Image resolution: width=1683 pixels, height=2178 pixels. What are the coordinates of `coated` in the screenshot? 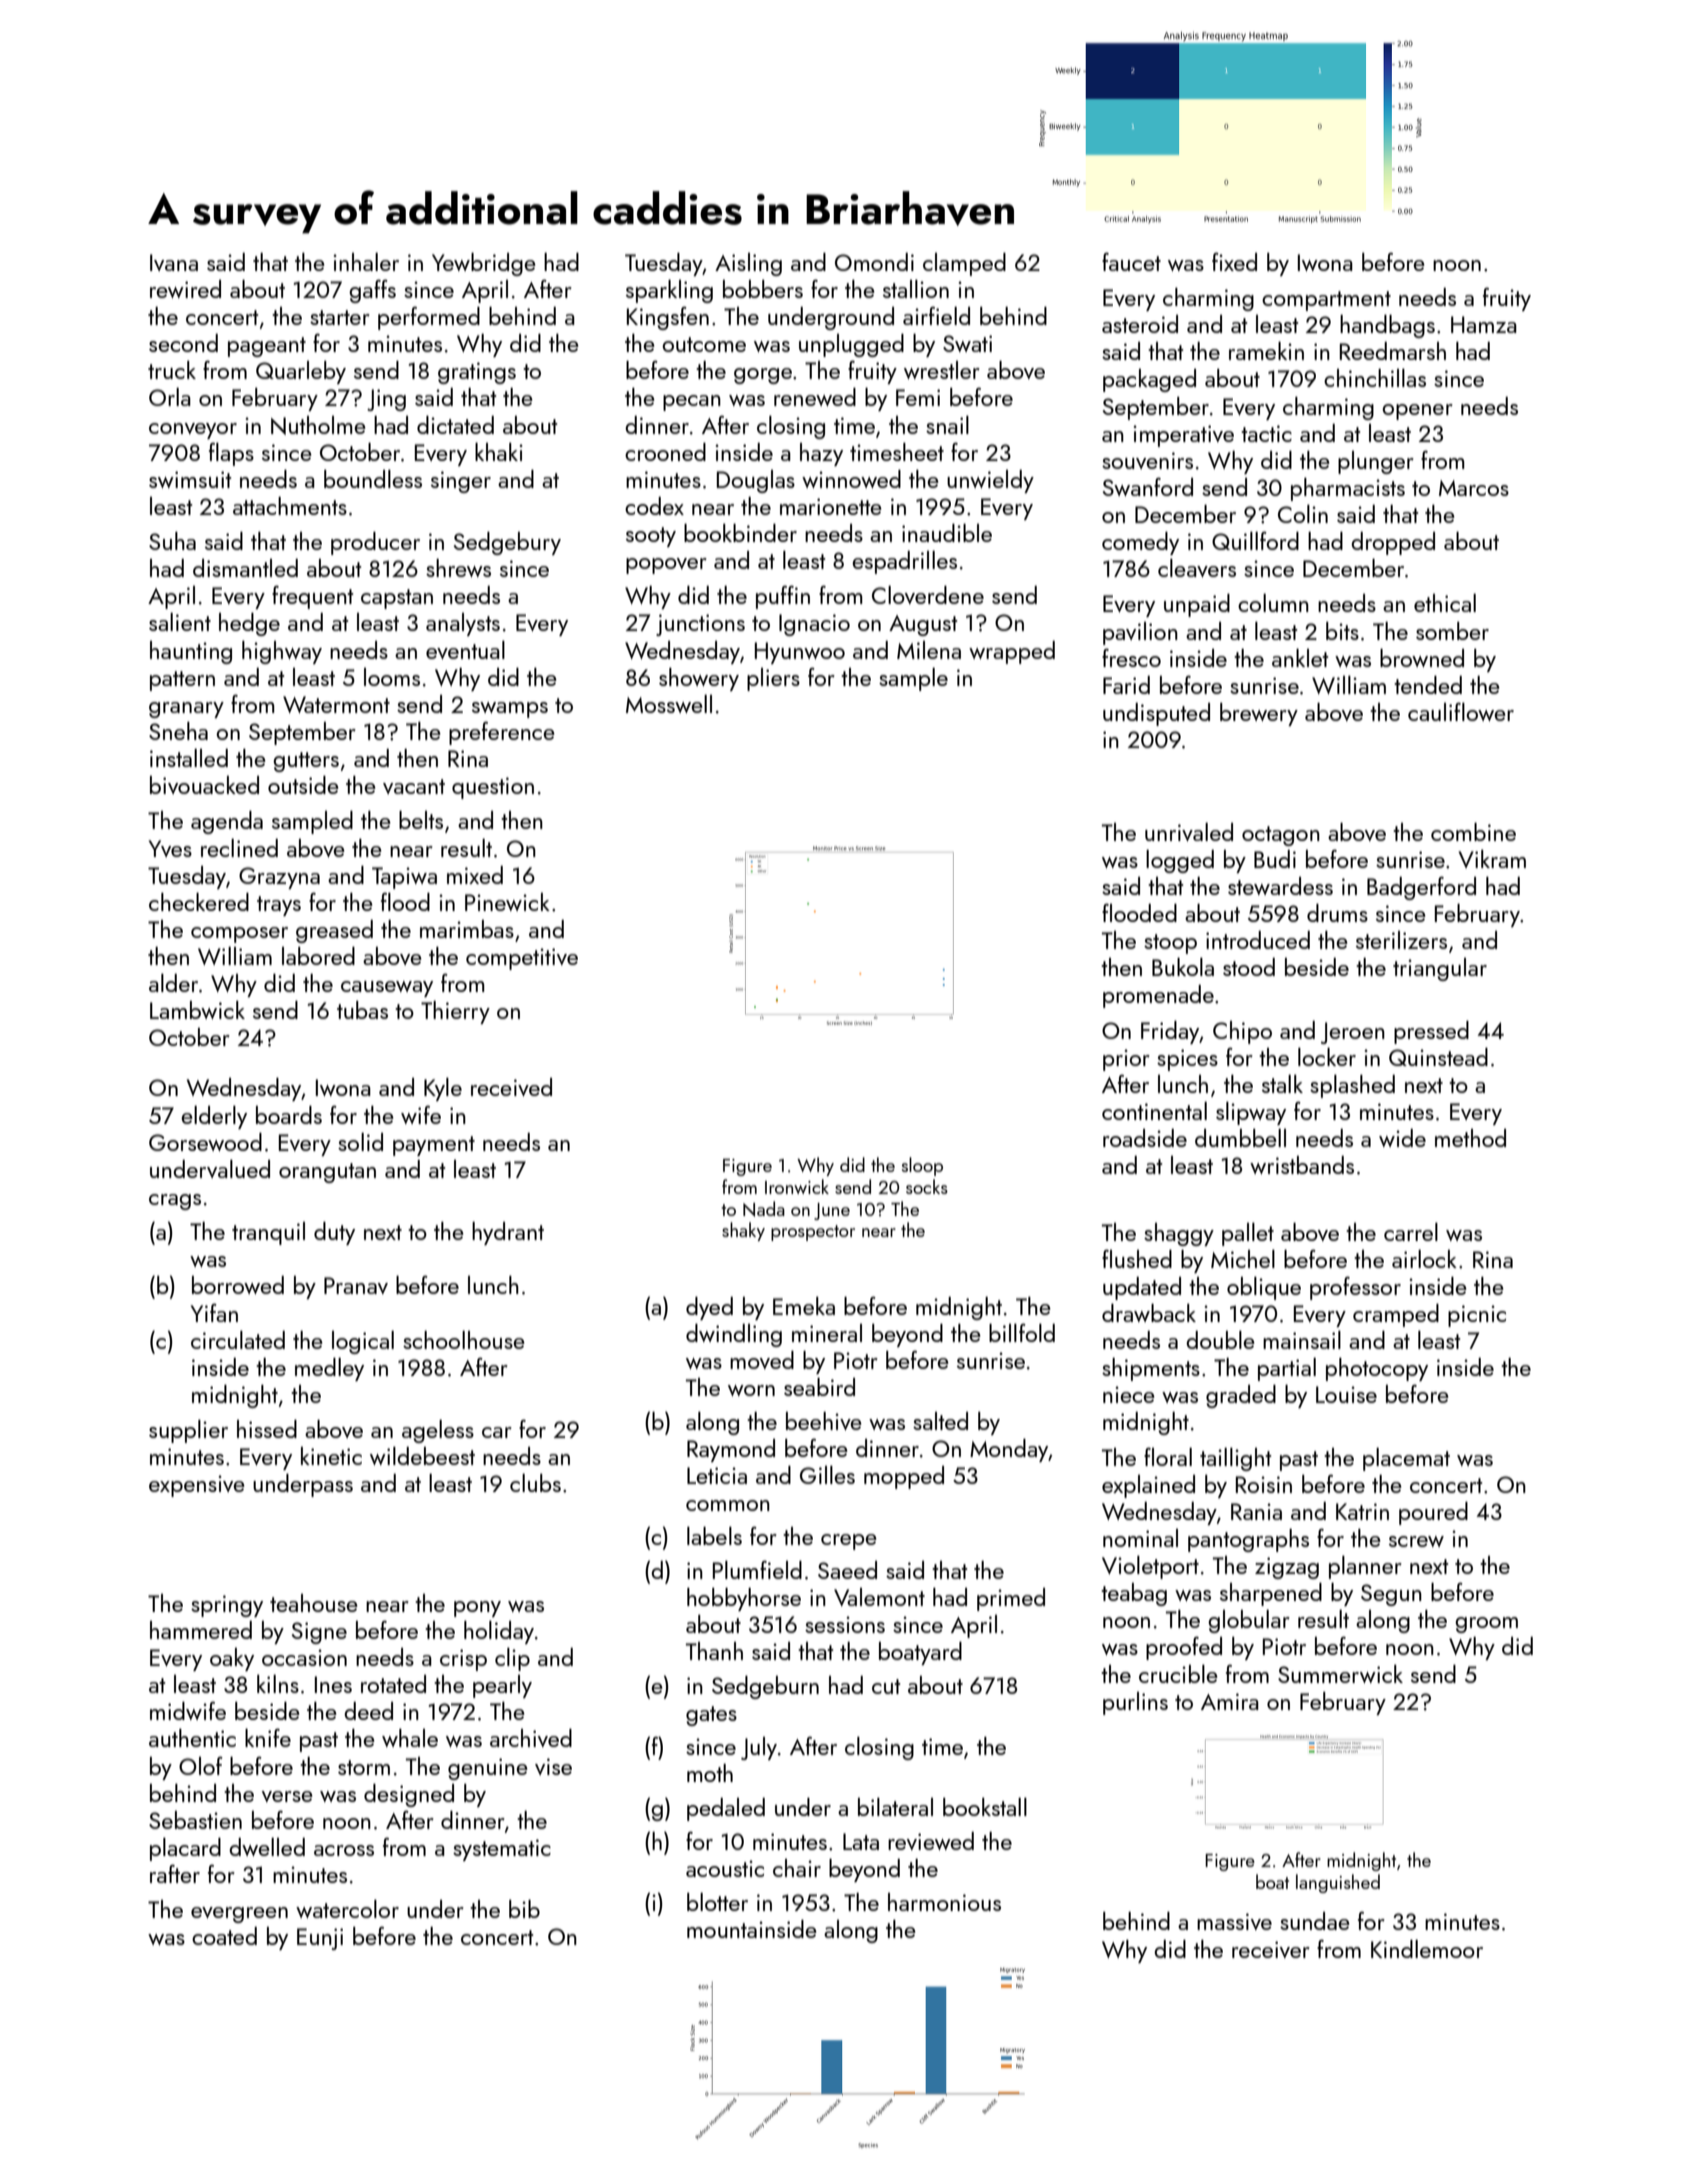 It's located at (224, 1936).
